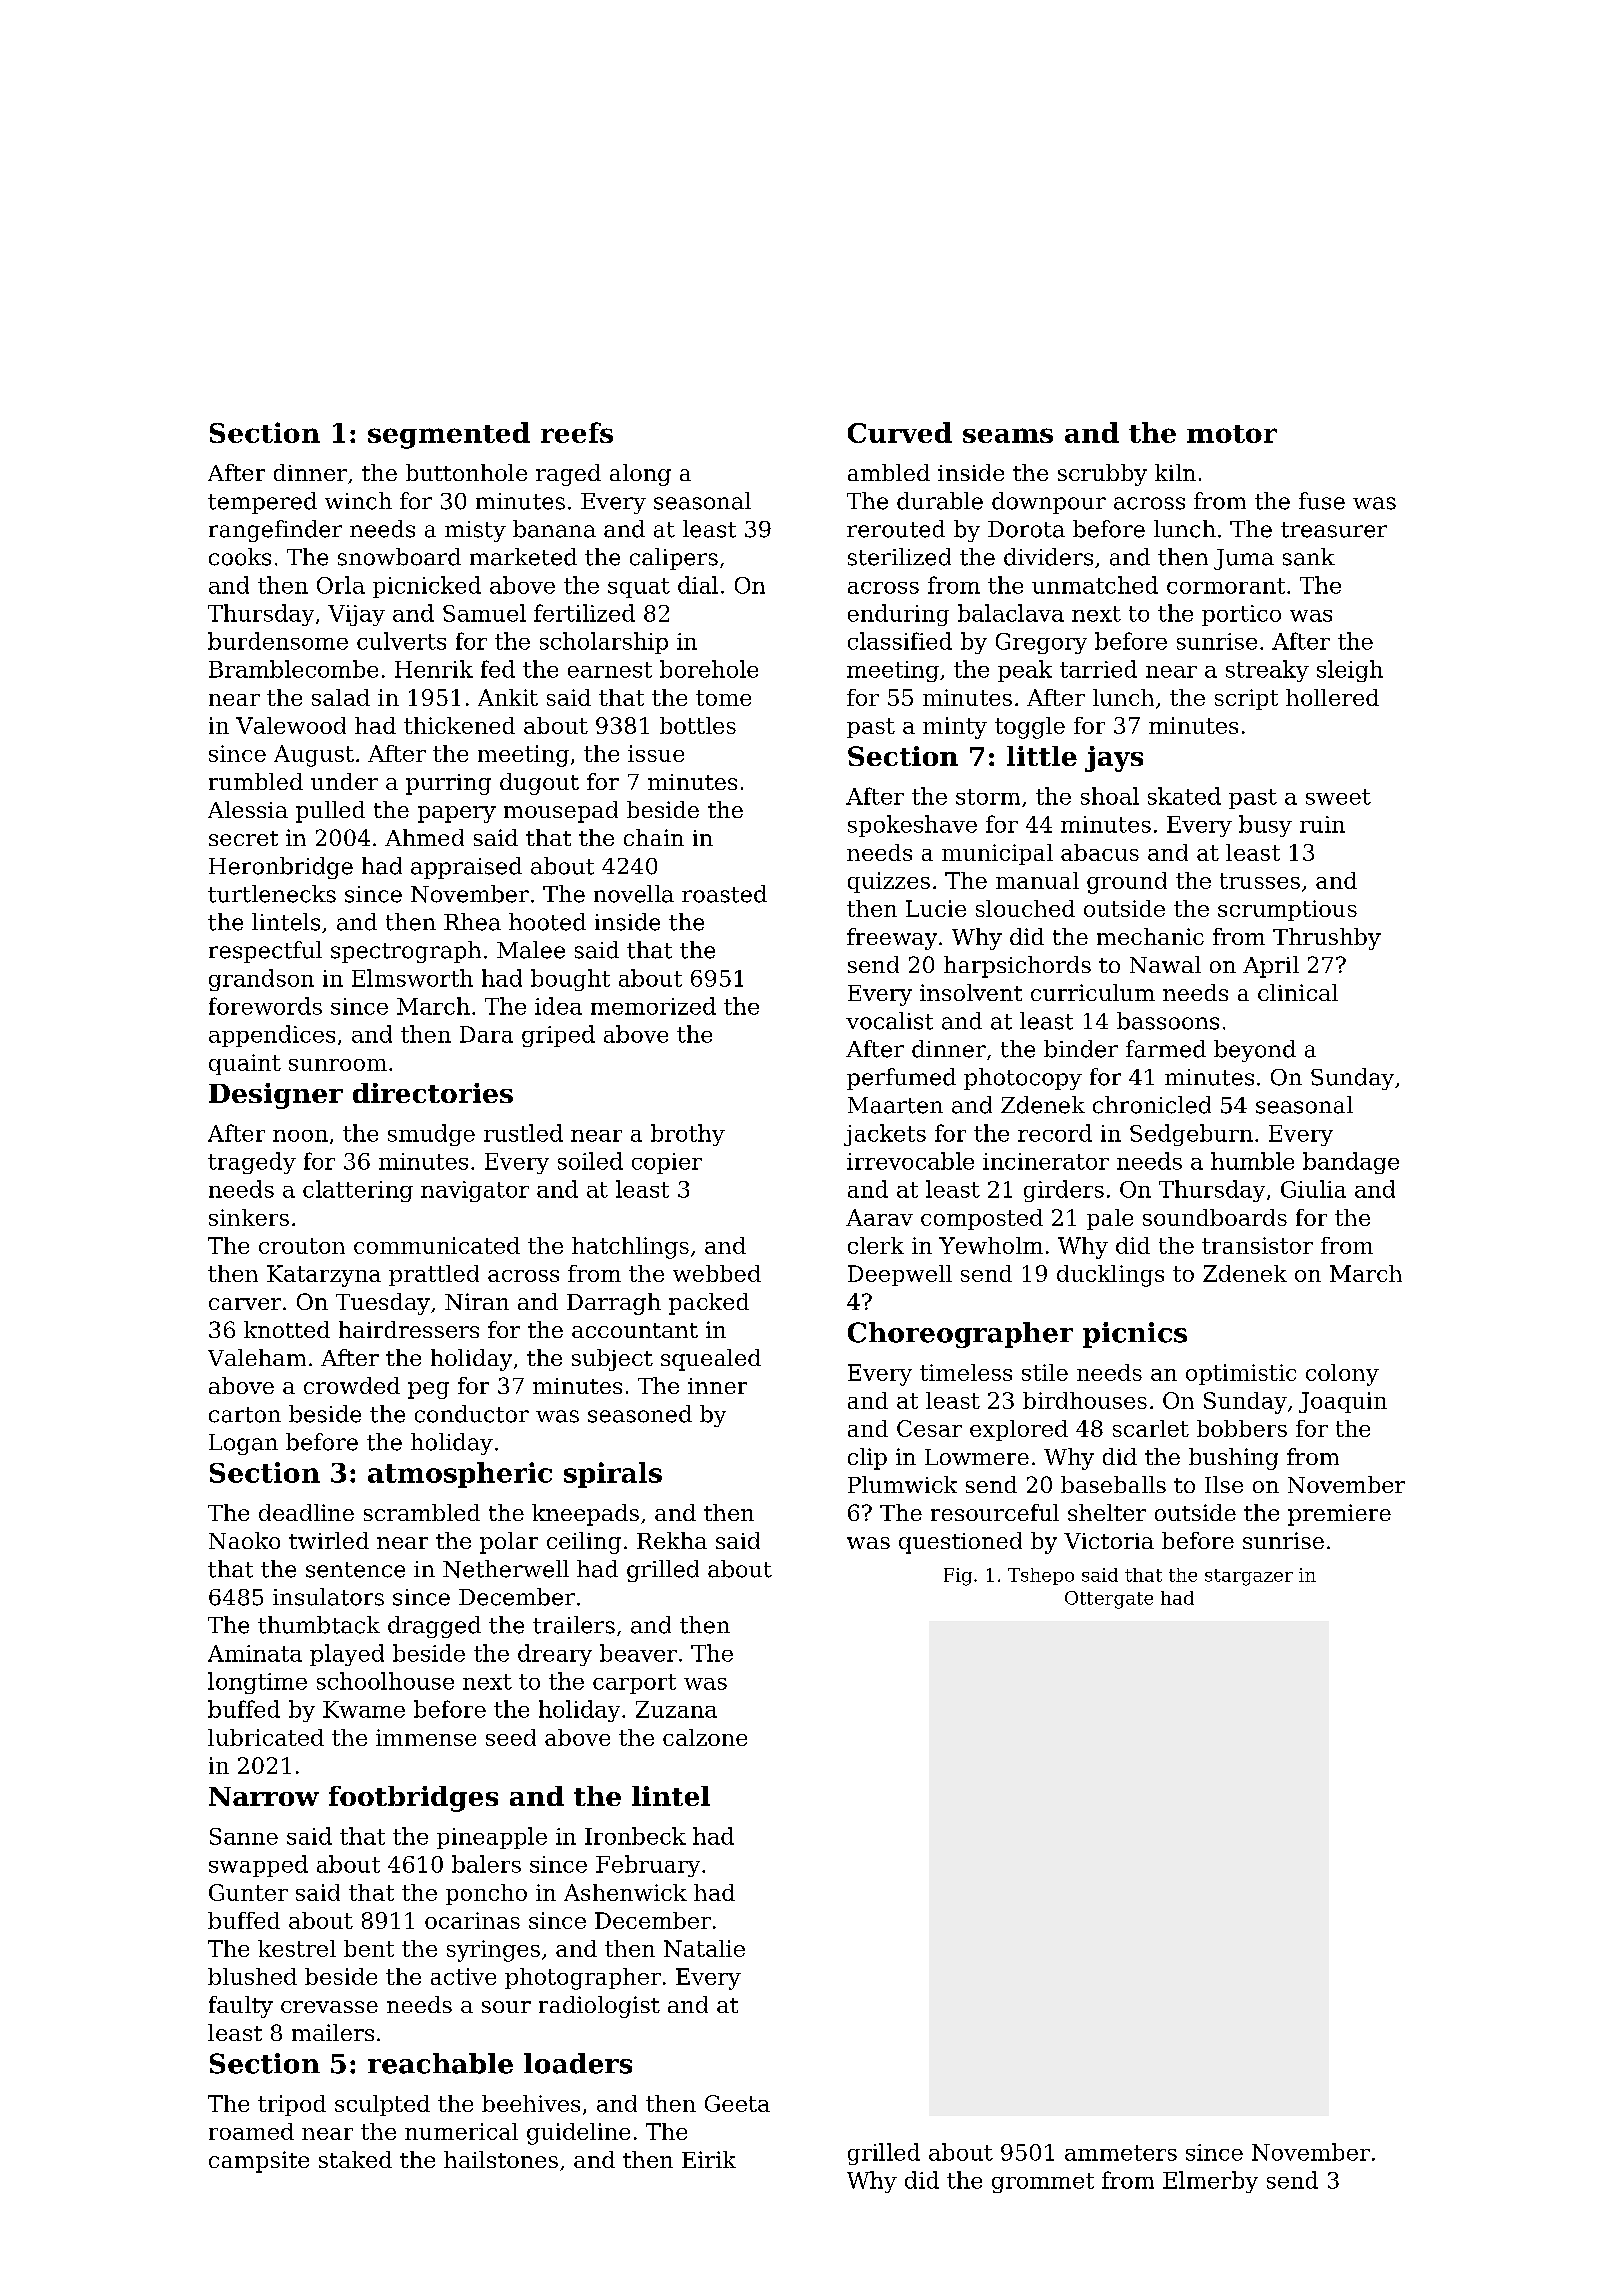 Image resolution: width=1620 pixels, height=2292 pixels. Describe the element at coordinates (955, 728) in the screenshot. I see `minty` at that location.
